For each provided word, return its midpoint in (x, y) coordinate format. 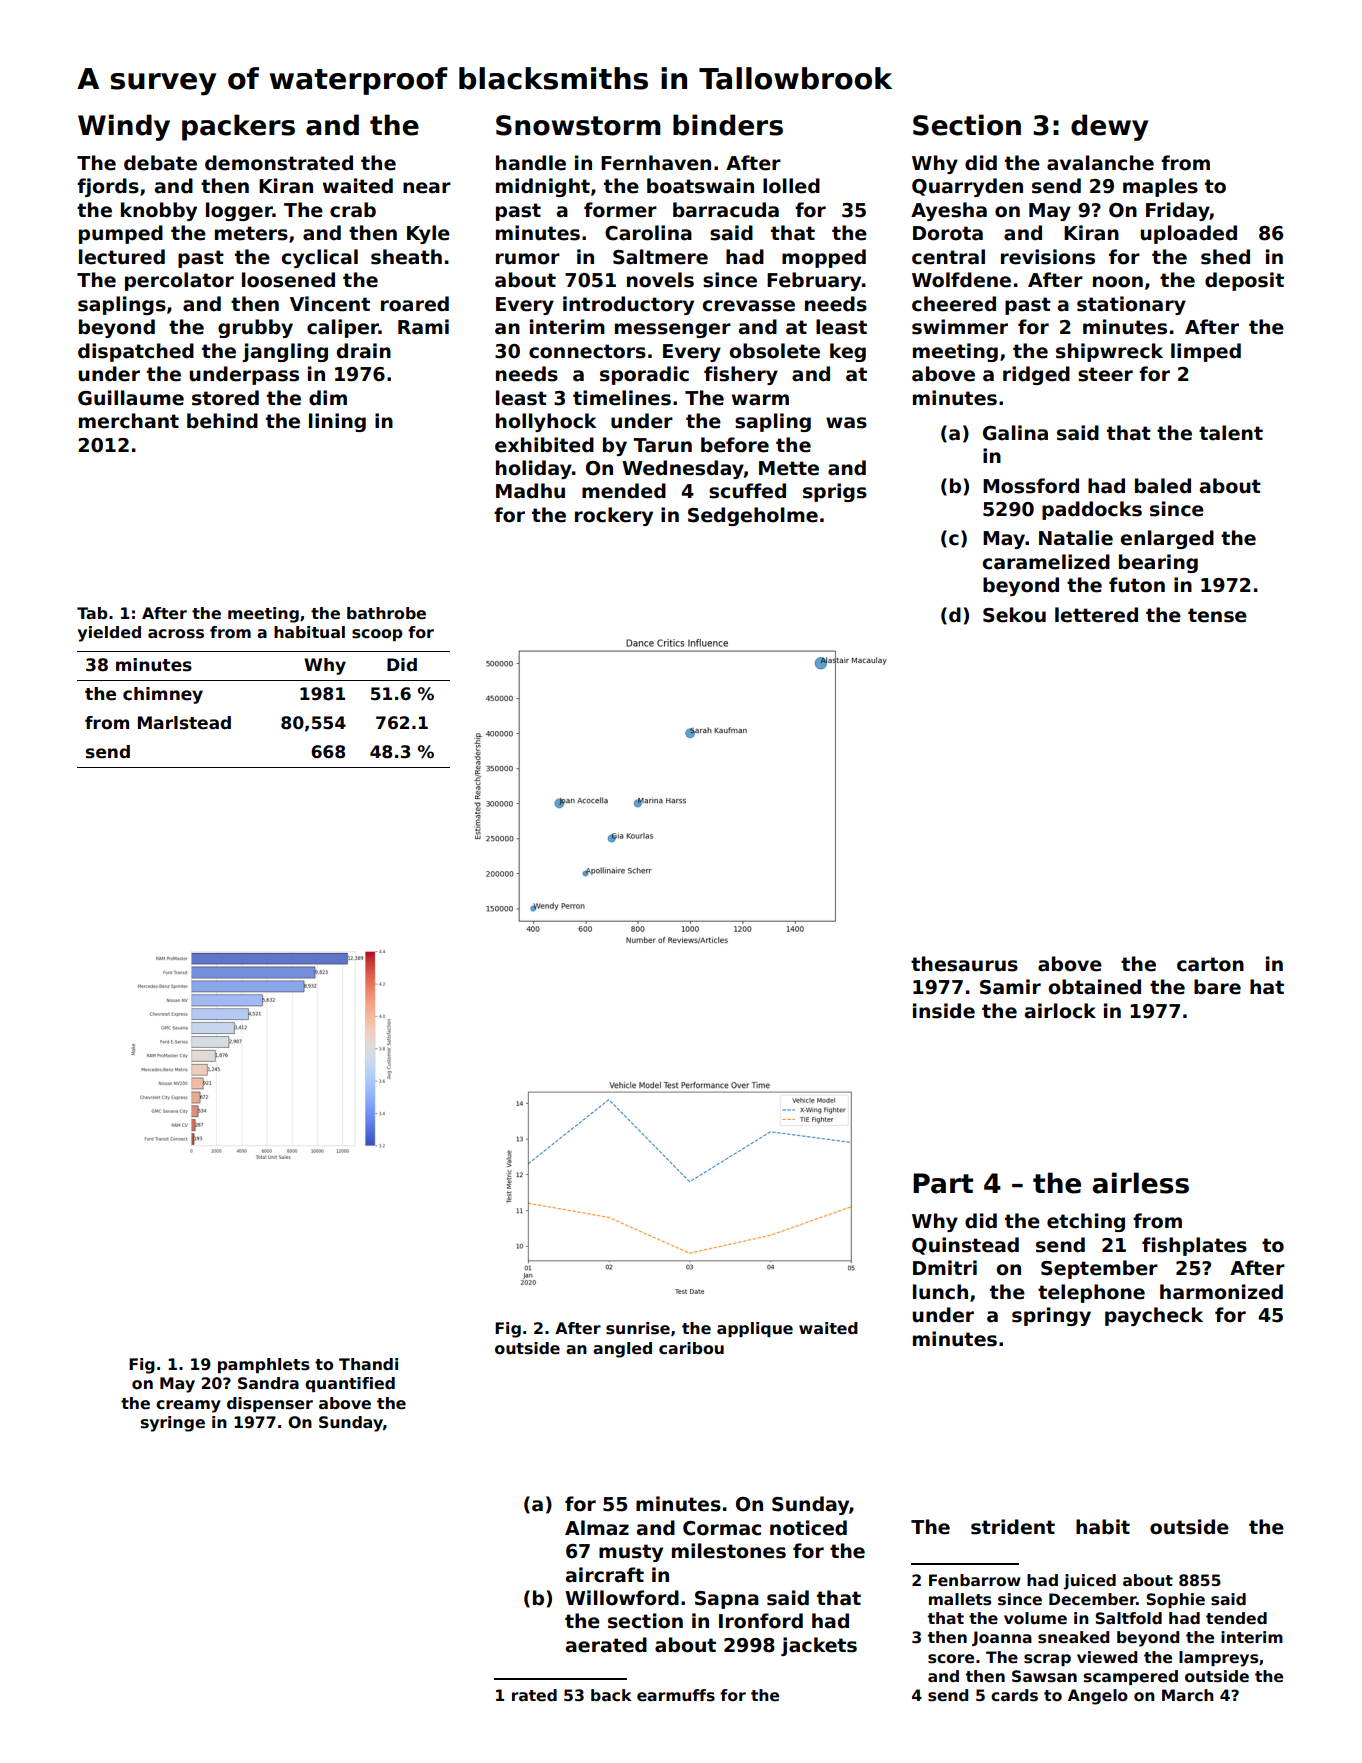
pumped (121, 234)
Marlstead (184, 723)
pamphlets (264, 1365)
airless (1140, 1183)
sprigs (835, 492)
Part (943, 1183)
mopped (824, 258)
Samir (1010, 987)
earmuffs (676, 1695)
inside (944, 1011)
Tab (92, 613)
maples (1160, 187)
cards (1014, 1695)
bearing (1158, 563)
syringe (173, 1424)
